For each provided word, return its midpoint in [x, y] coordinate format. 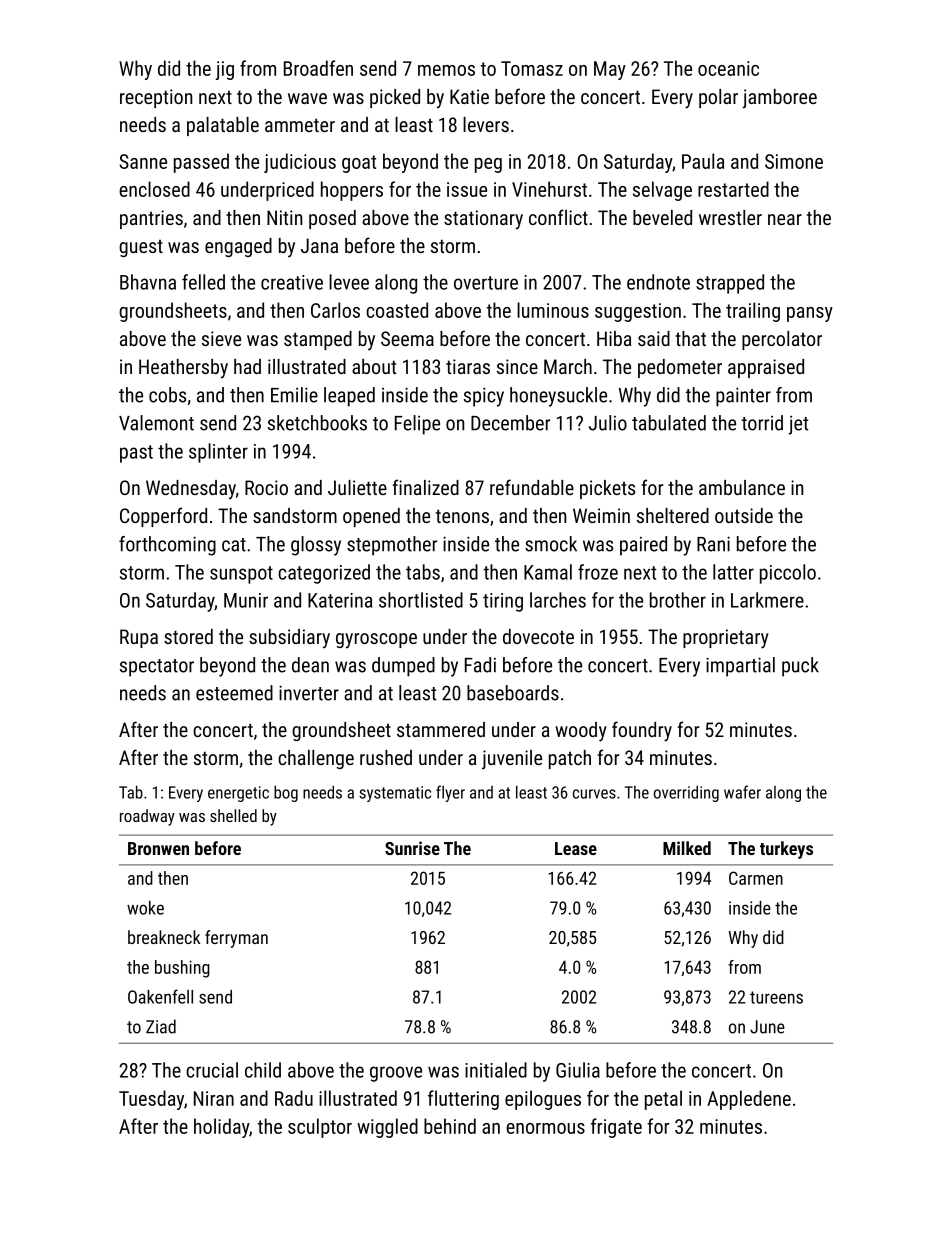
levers [486, 124]
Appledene [749, 1100]
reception [156, 98]
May [610, 70]
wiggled [387, 1128]
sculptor [320, 1128]
